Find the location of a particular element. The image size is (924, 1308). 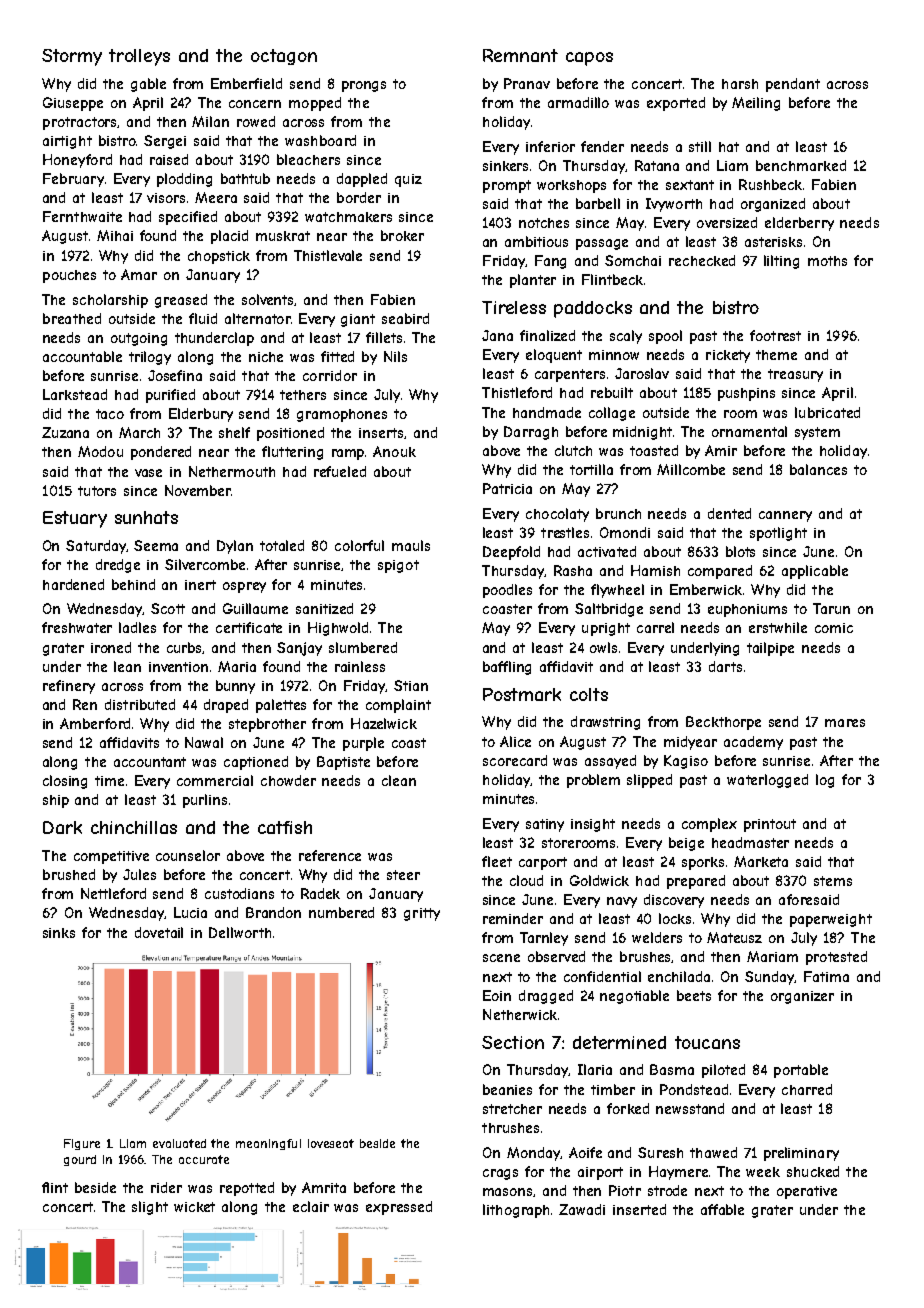

expressed is located at coordinates (399, 1208).
